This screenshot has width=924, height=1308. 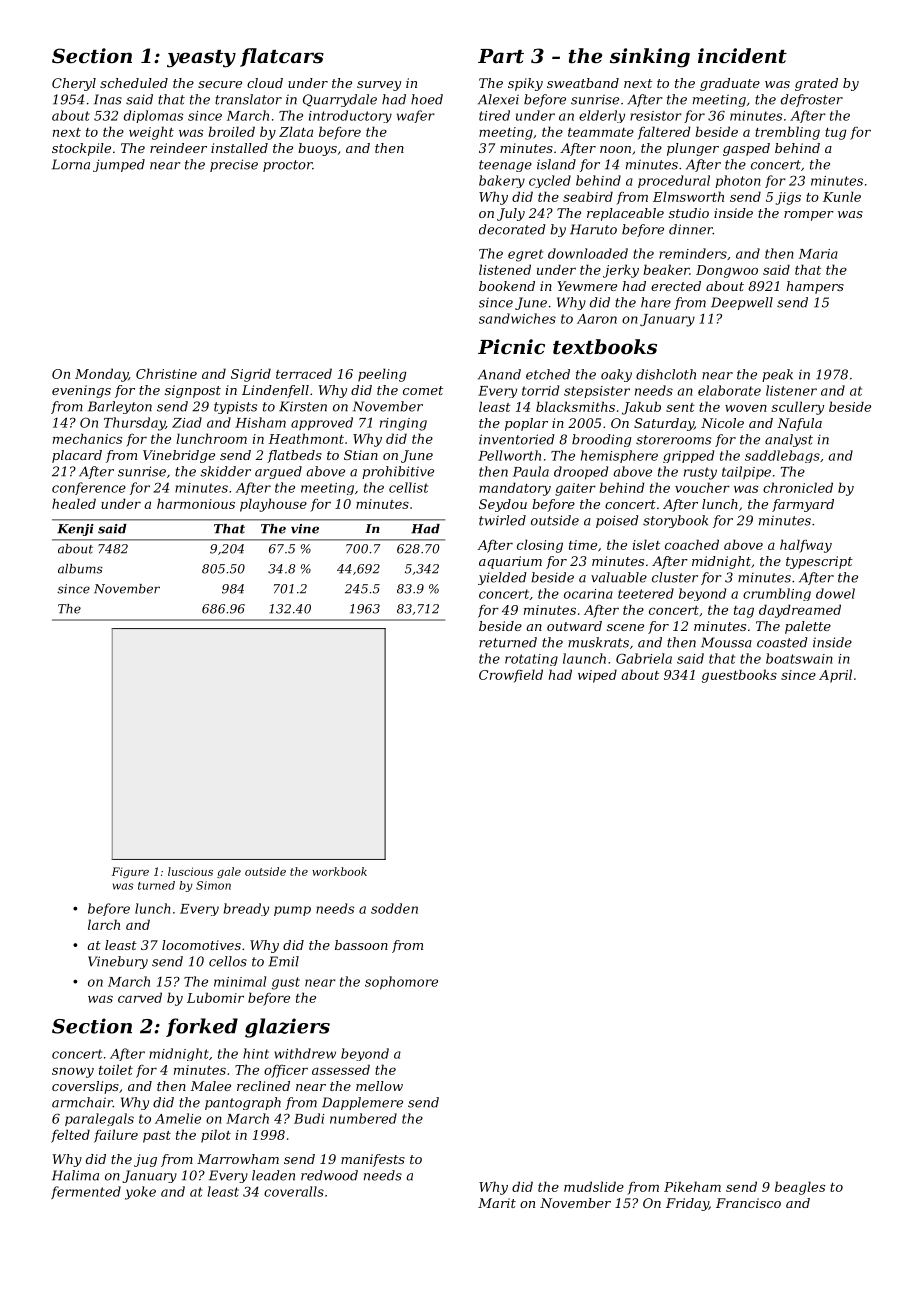 I want to click on Part, so click(x=501, y=56).
